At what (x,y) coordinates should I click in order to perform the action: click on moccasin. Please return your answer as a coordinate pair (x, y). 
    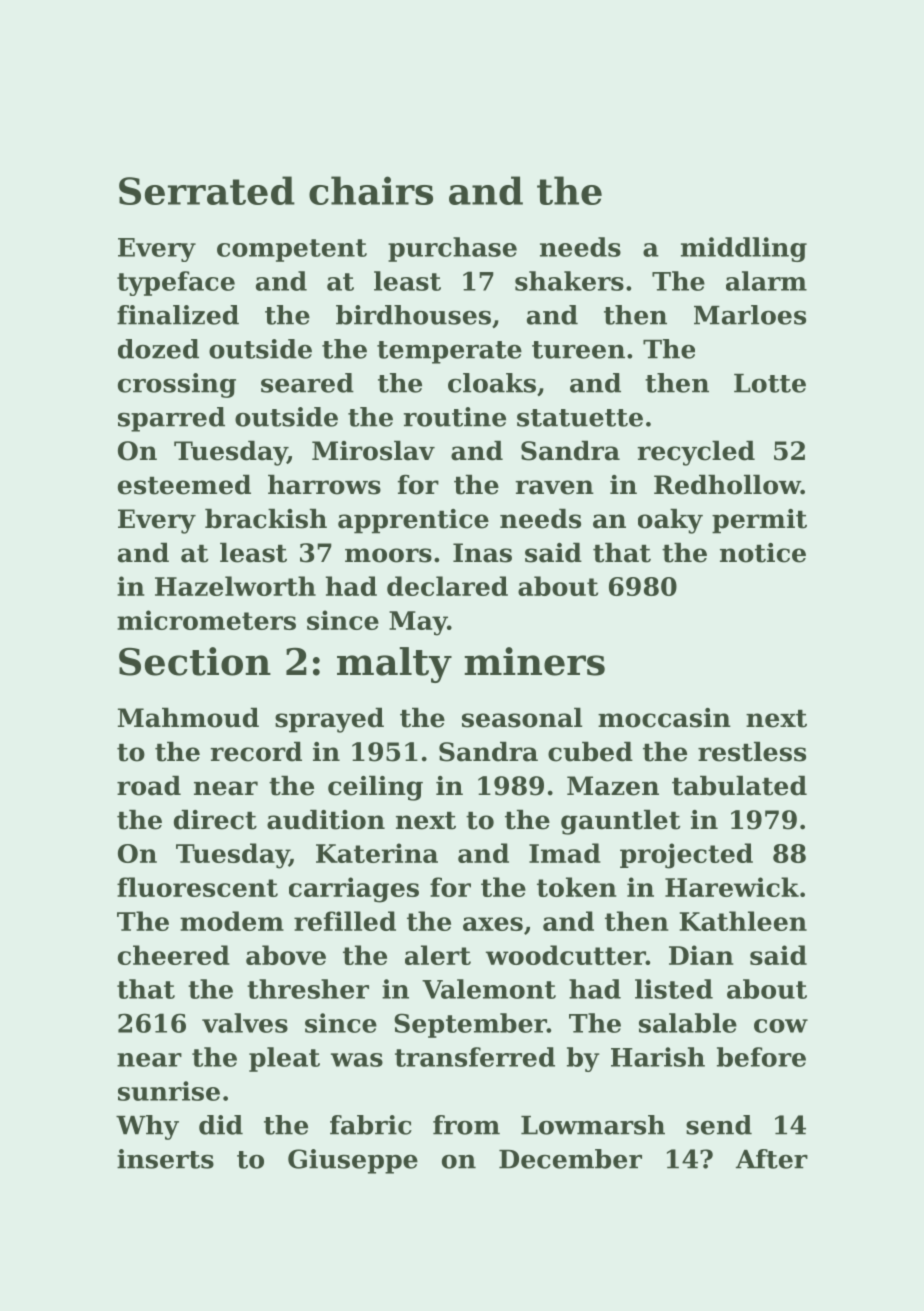
    Looking at the image, I should click on (664, 718).
